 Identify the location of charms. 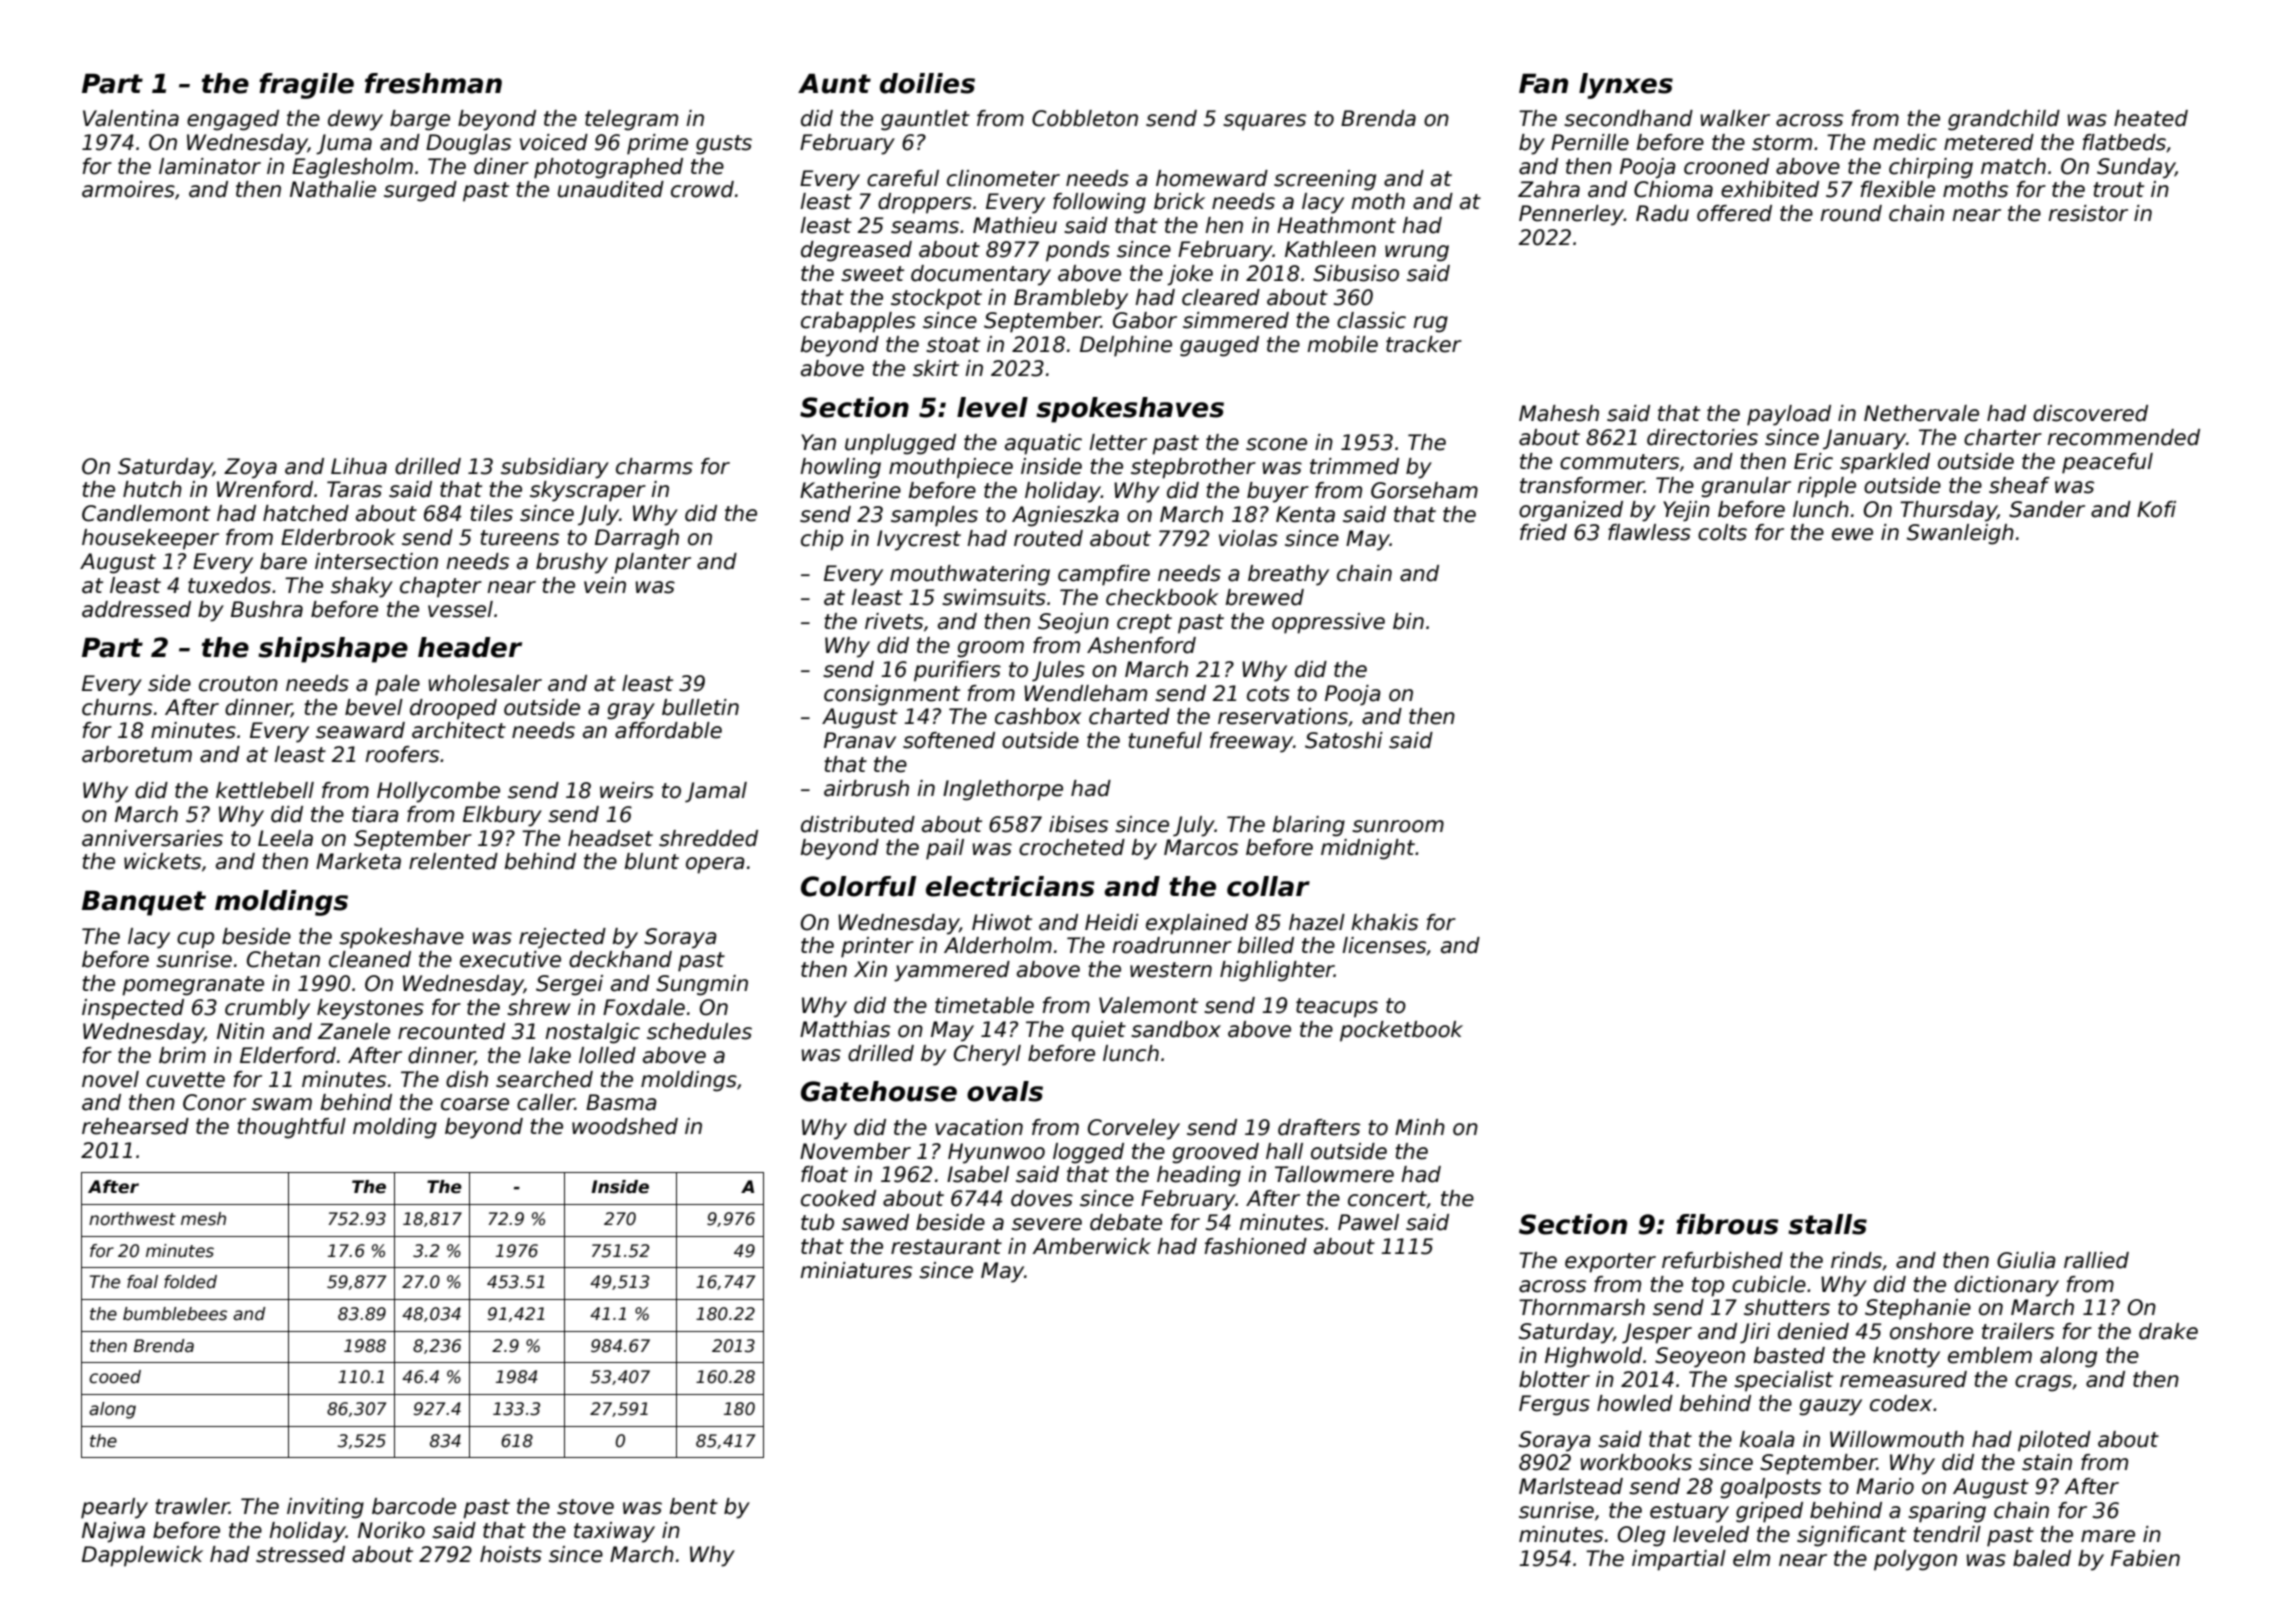
(654, 466).
